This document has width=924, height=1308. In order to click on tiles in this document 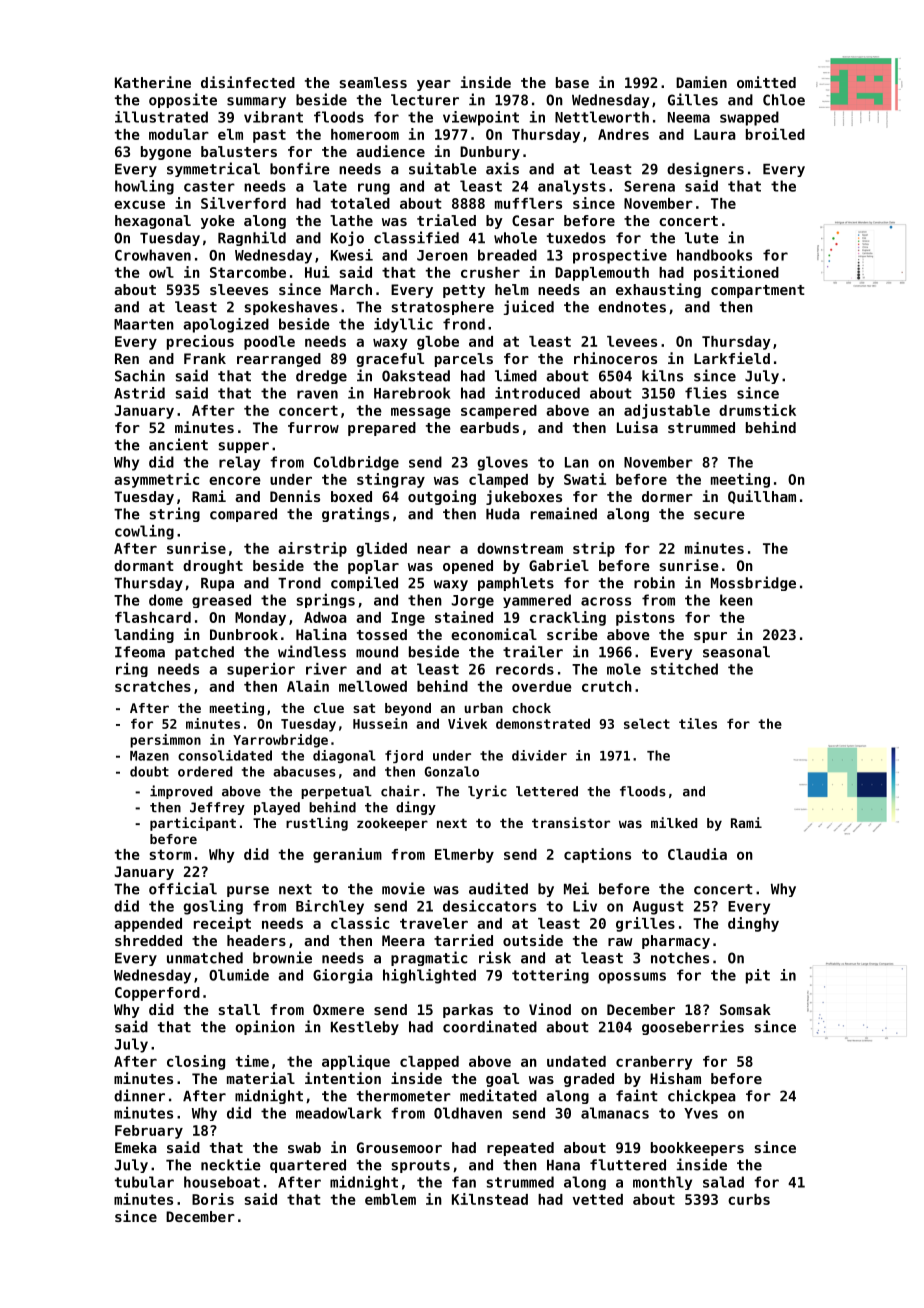, I will do `click(698, 723)`.
